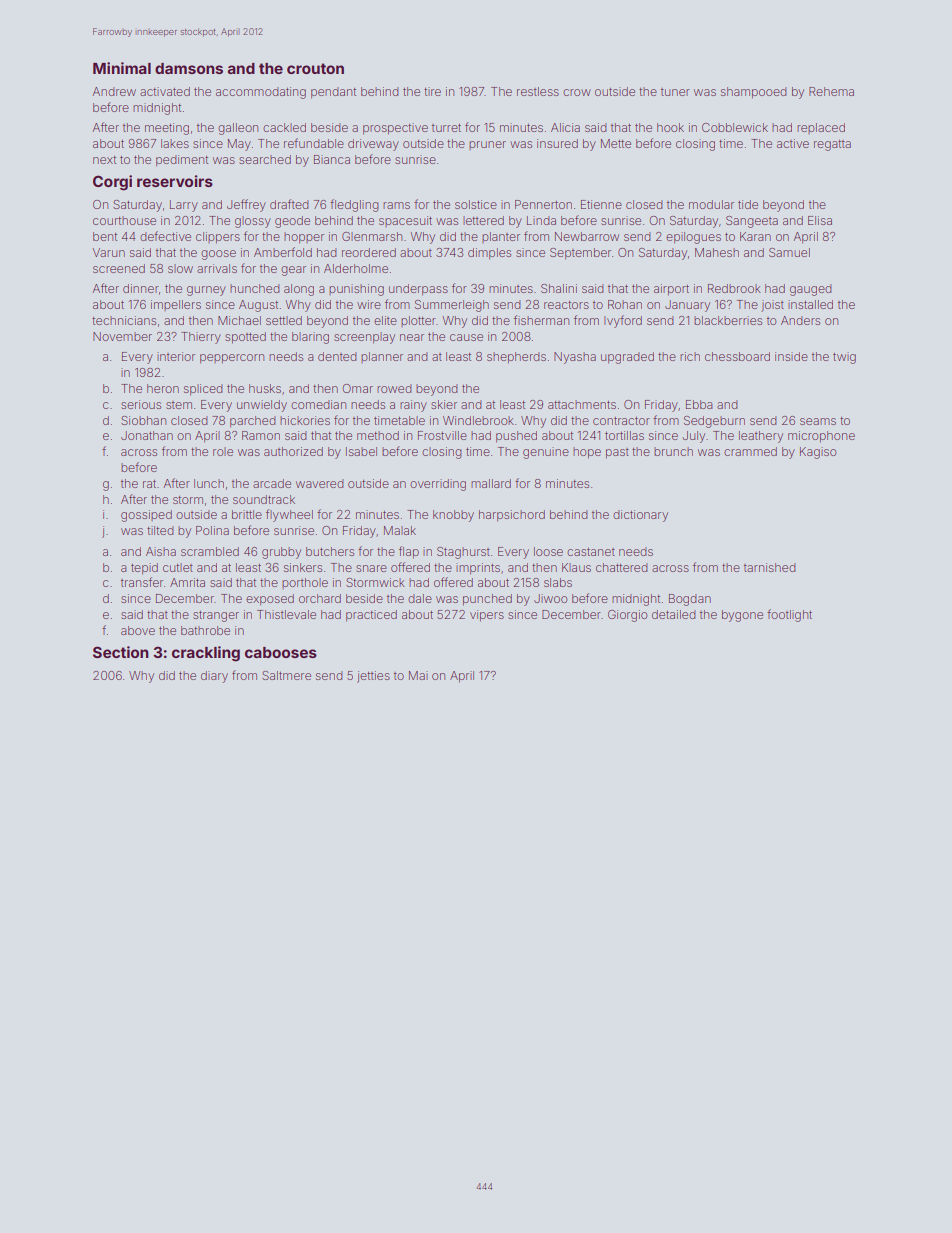 The width and height of the screenshot is (952, 1233). I want to click on cause, so click(466, 337).
